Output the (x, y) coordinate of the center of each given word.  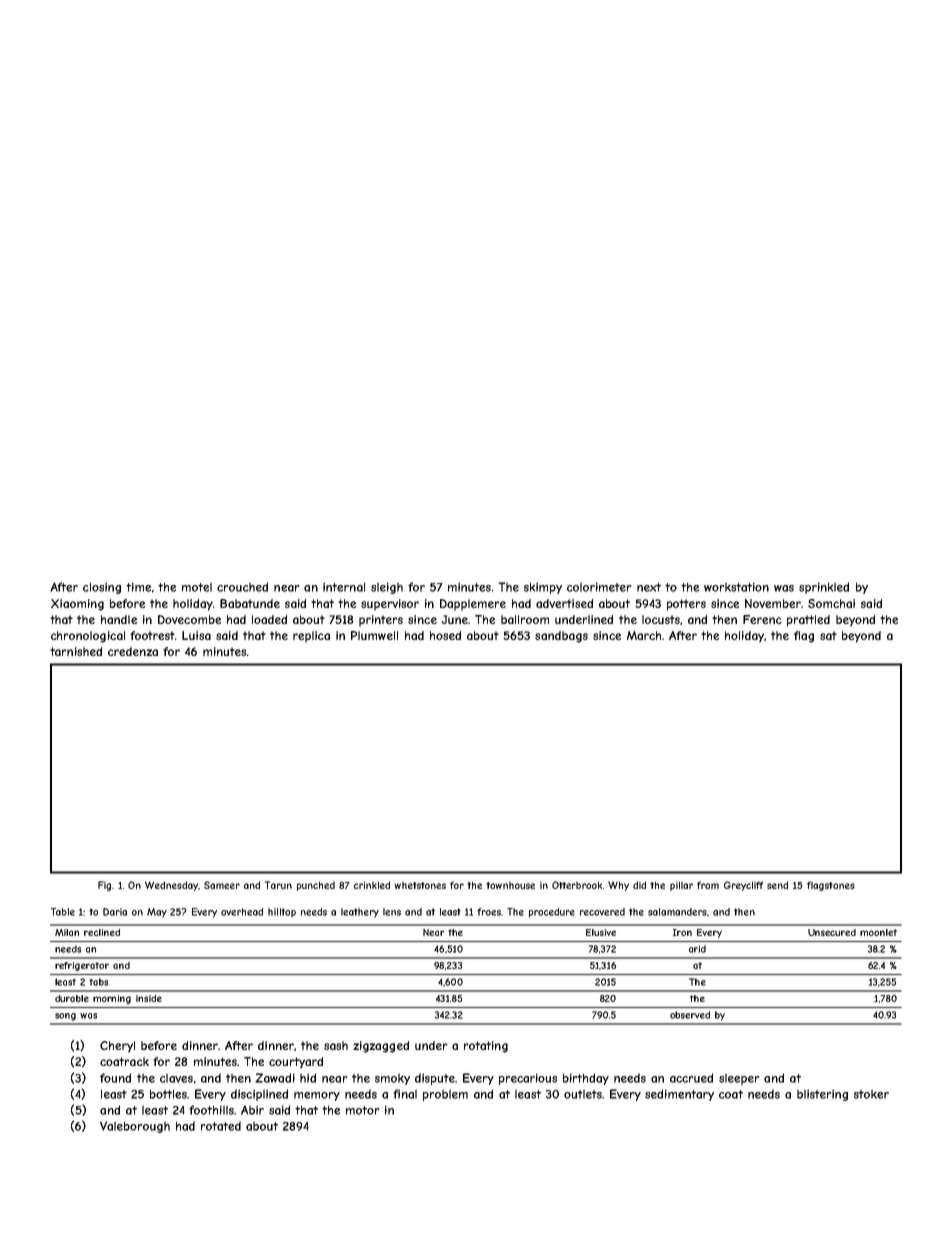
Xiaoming (77, 605)
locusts (661, 619)
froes (489, 912)
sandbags (561, 637)
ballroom (525, 619)
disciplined (259, 1095)
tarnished (76, 651)
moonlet (878, 932)
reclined (102, 932)
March (644, 635)
